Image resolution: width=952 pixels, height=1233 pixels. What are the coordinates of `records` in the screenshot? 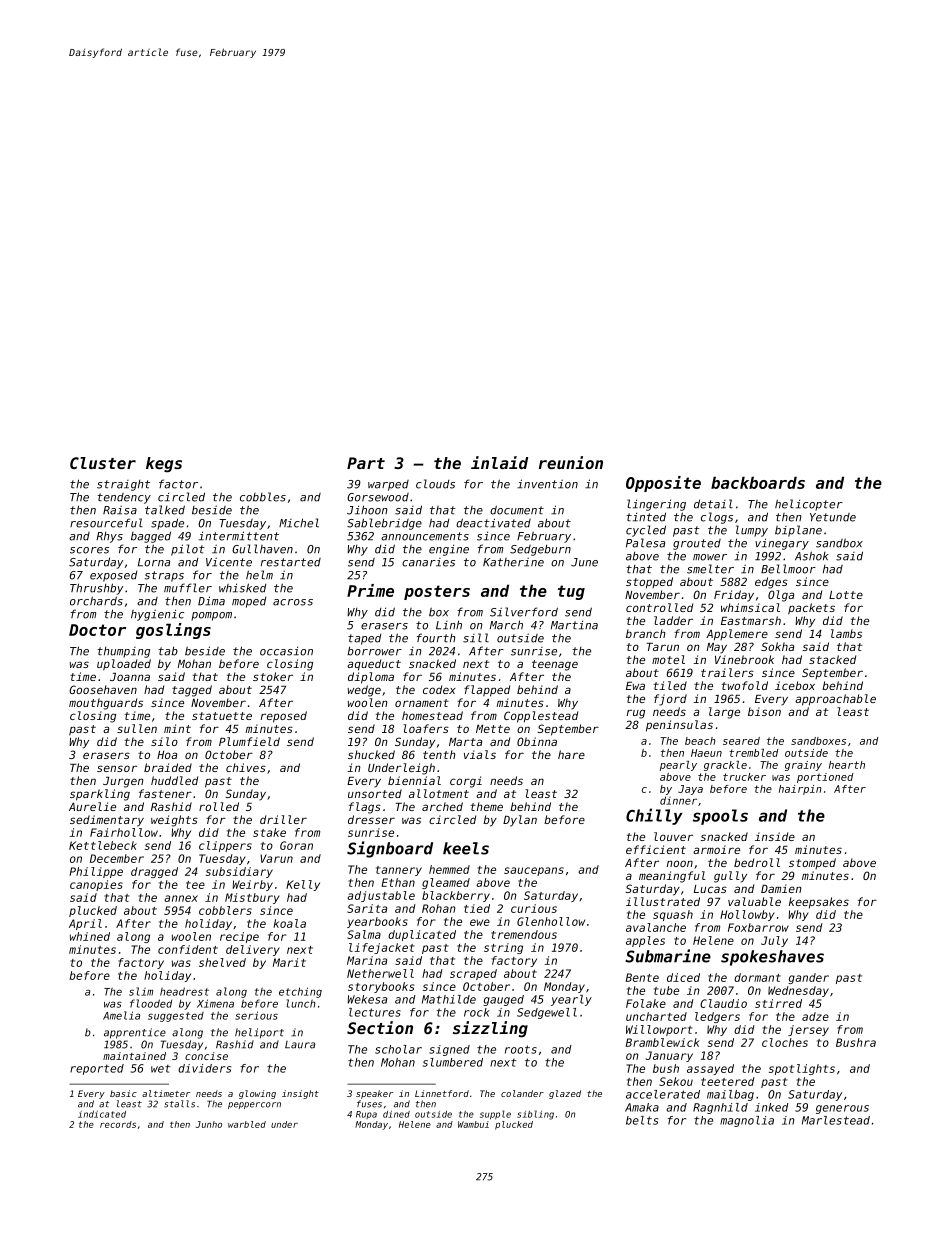 It's located at (118, 1124).
